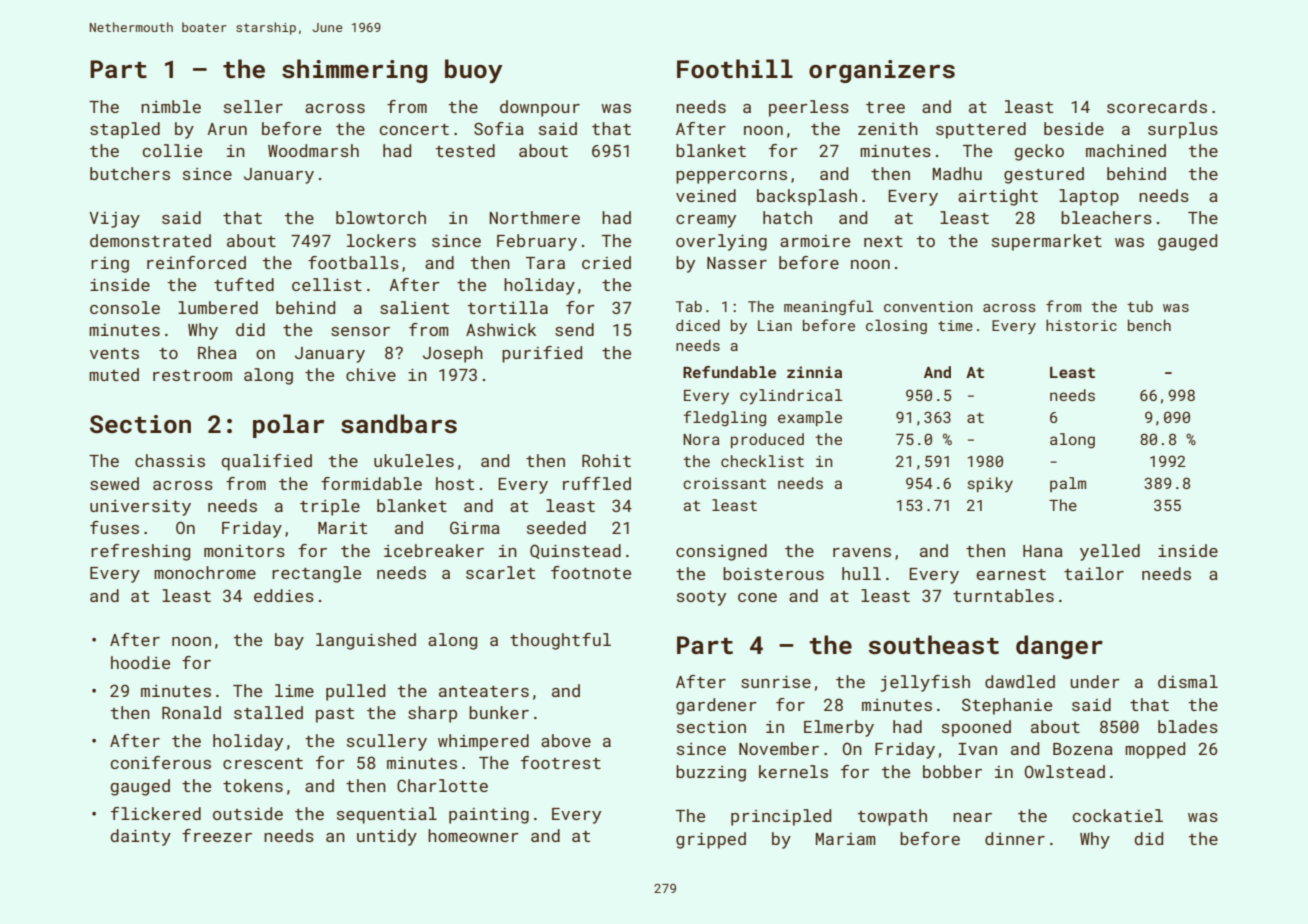  What do you see at coordinates (776, 682) in the screenshot?
I see `sunrise` at bounding box center [776, 682].
